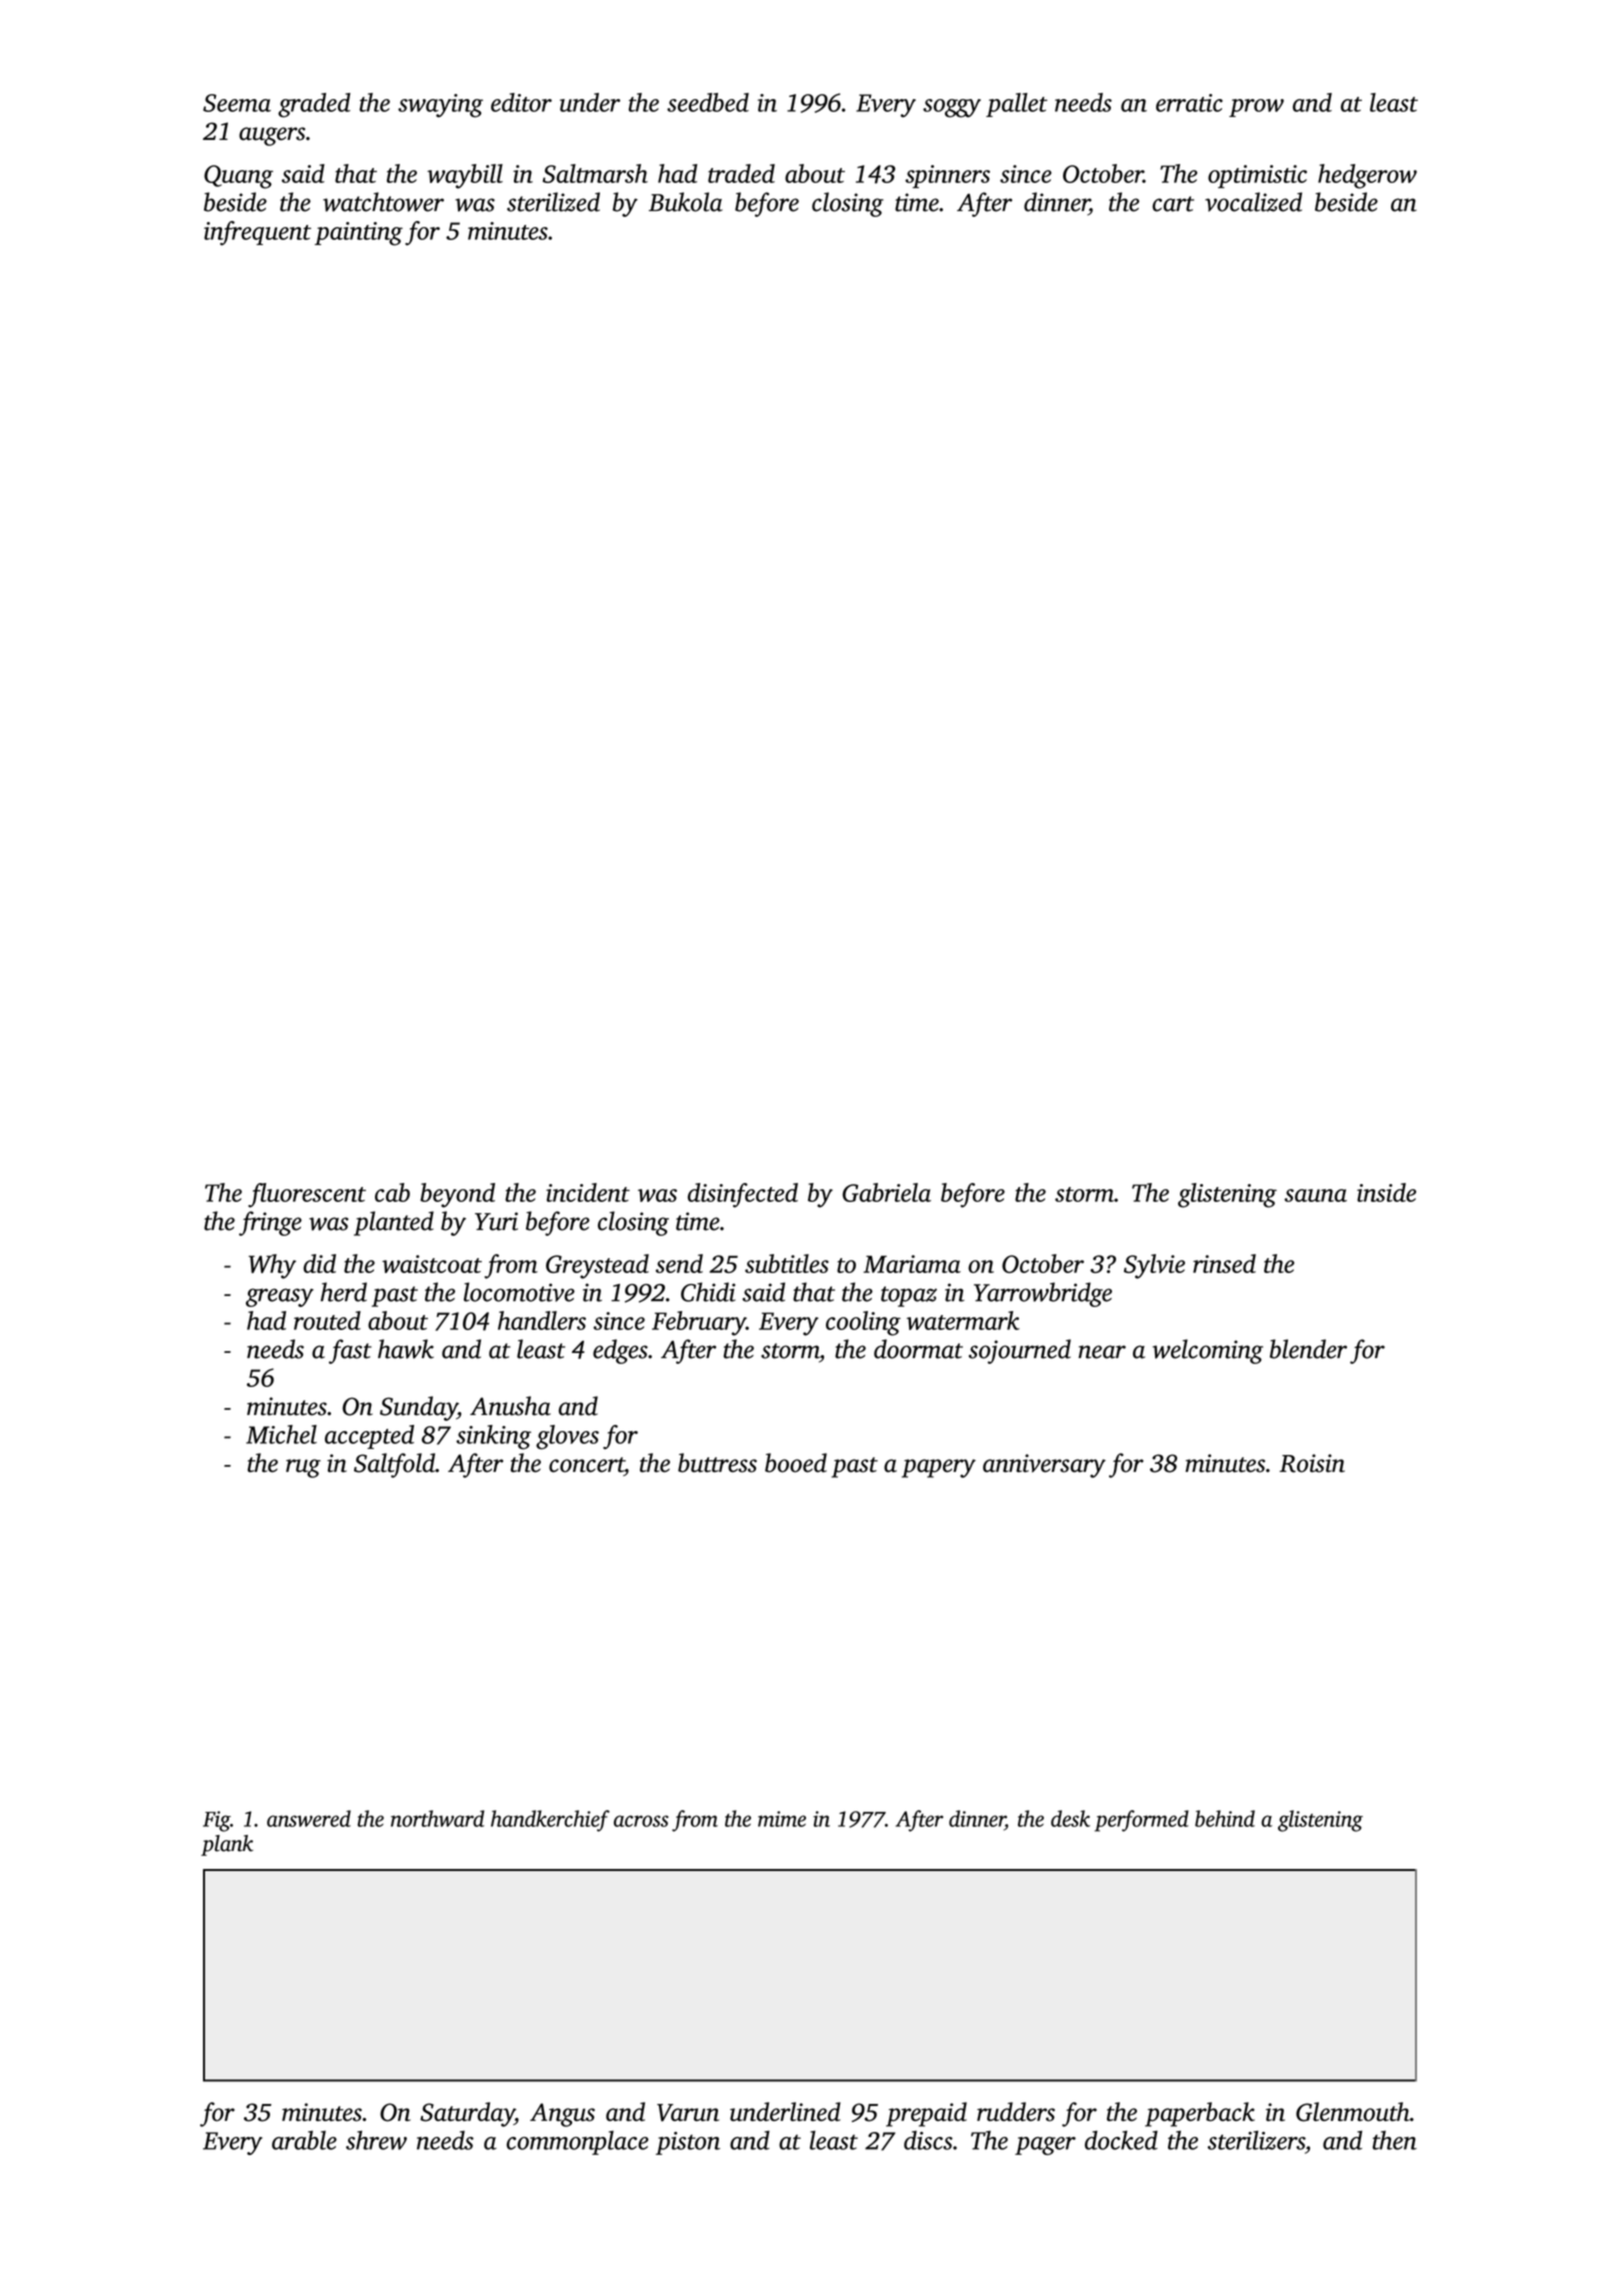 The image size is (1620, 2292). Describe the element at coordinates (307, 1195) in the screenshot. I see `fluorescent` at that location.
